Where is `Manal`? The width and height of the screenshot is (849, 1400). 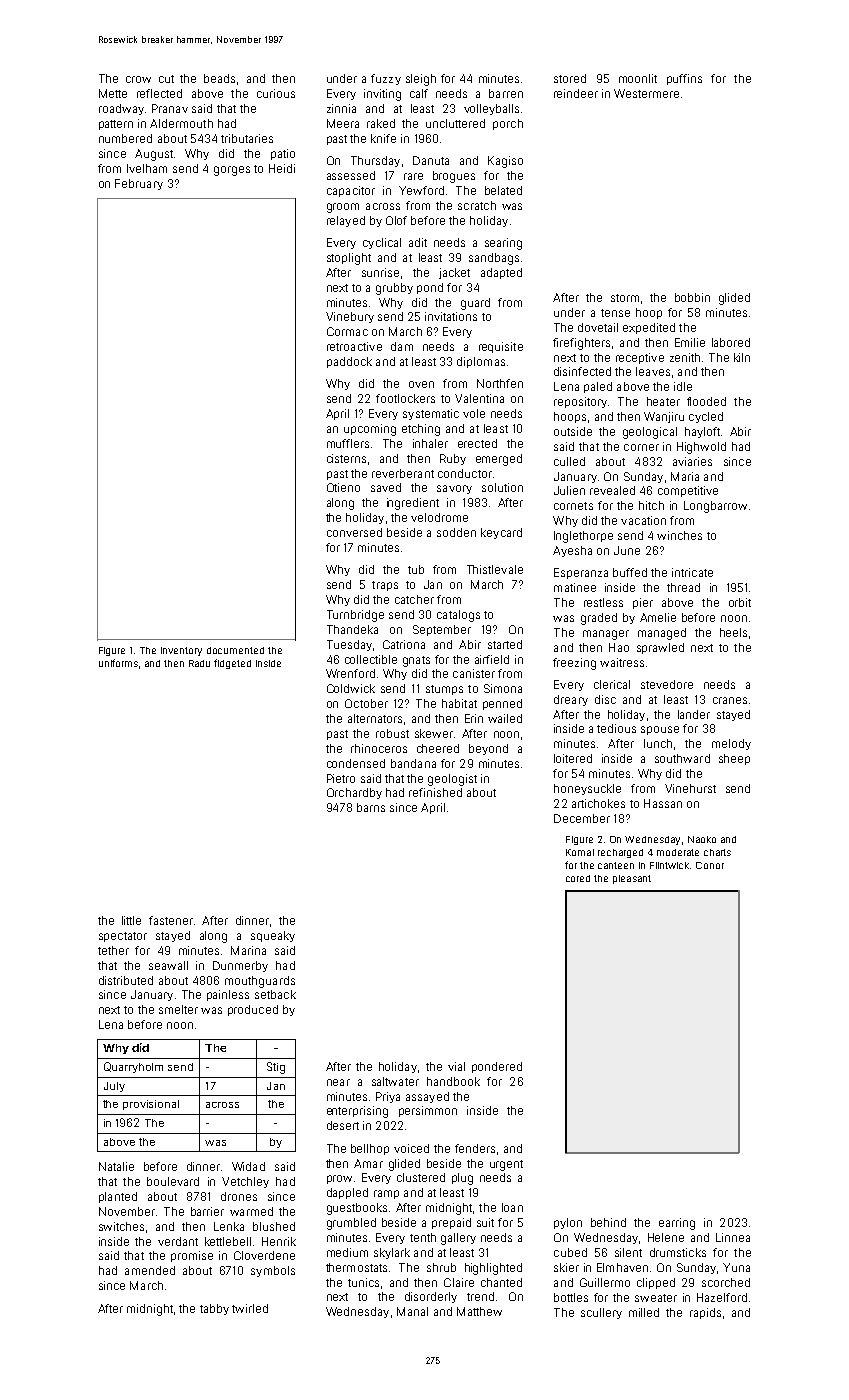
Manal is located at coordinates (412, 1311).
